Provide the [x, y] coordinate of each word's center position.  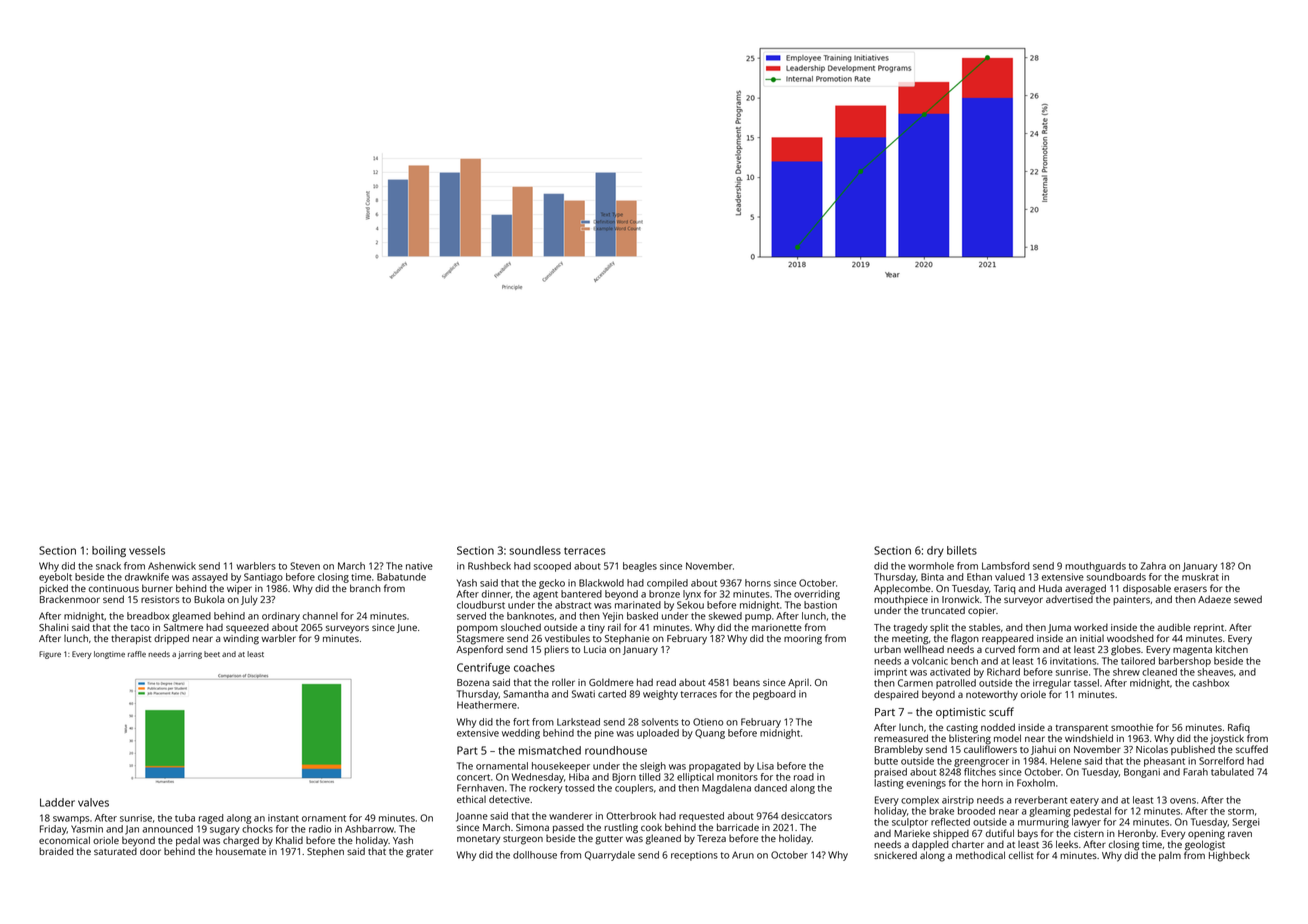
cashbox [1211, 683]
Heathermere [487, 705]
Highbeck [1229, 857]
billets [962, 550]
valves [93, 802]
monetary [478, 840]
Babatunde [401, 577]
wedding [521, 734]
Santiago [263, 578]
